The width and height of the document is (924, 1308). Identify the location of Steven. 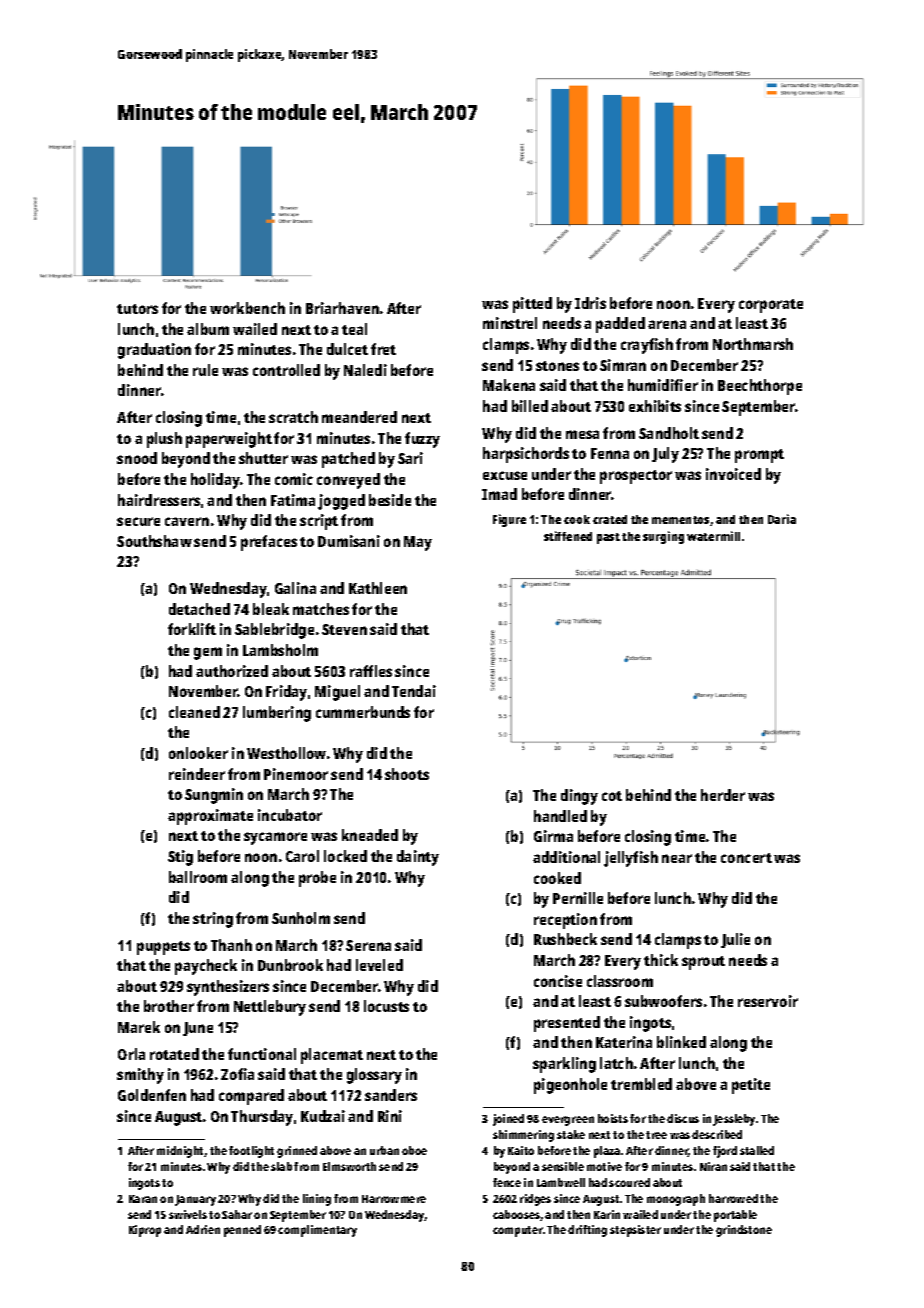
(344, 629).
